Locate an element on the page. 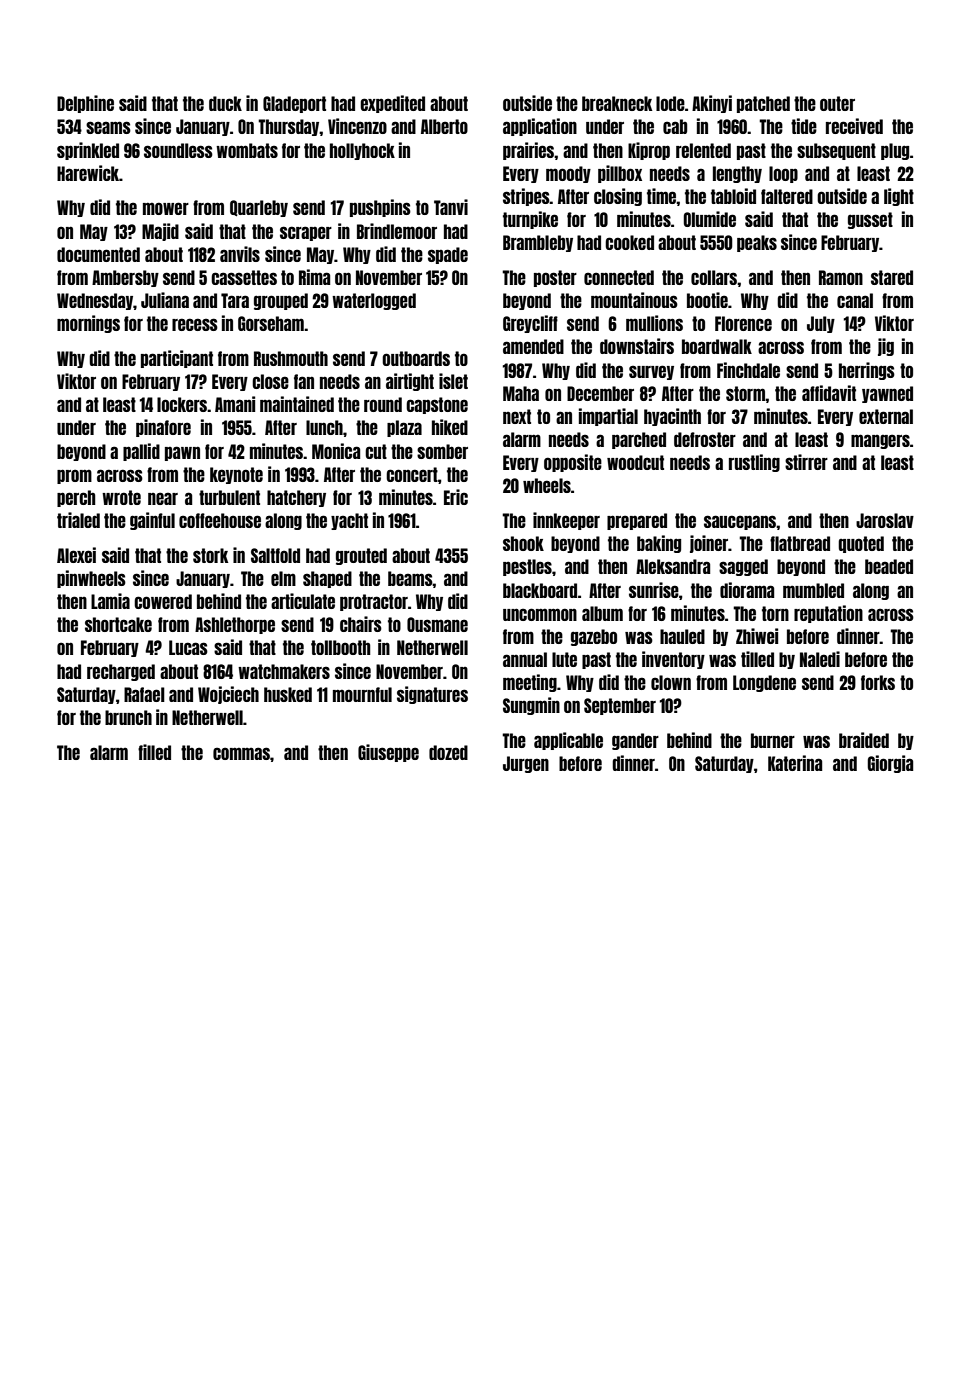  Gorseham is located at coordinates (271, 323).
